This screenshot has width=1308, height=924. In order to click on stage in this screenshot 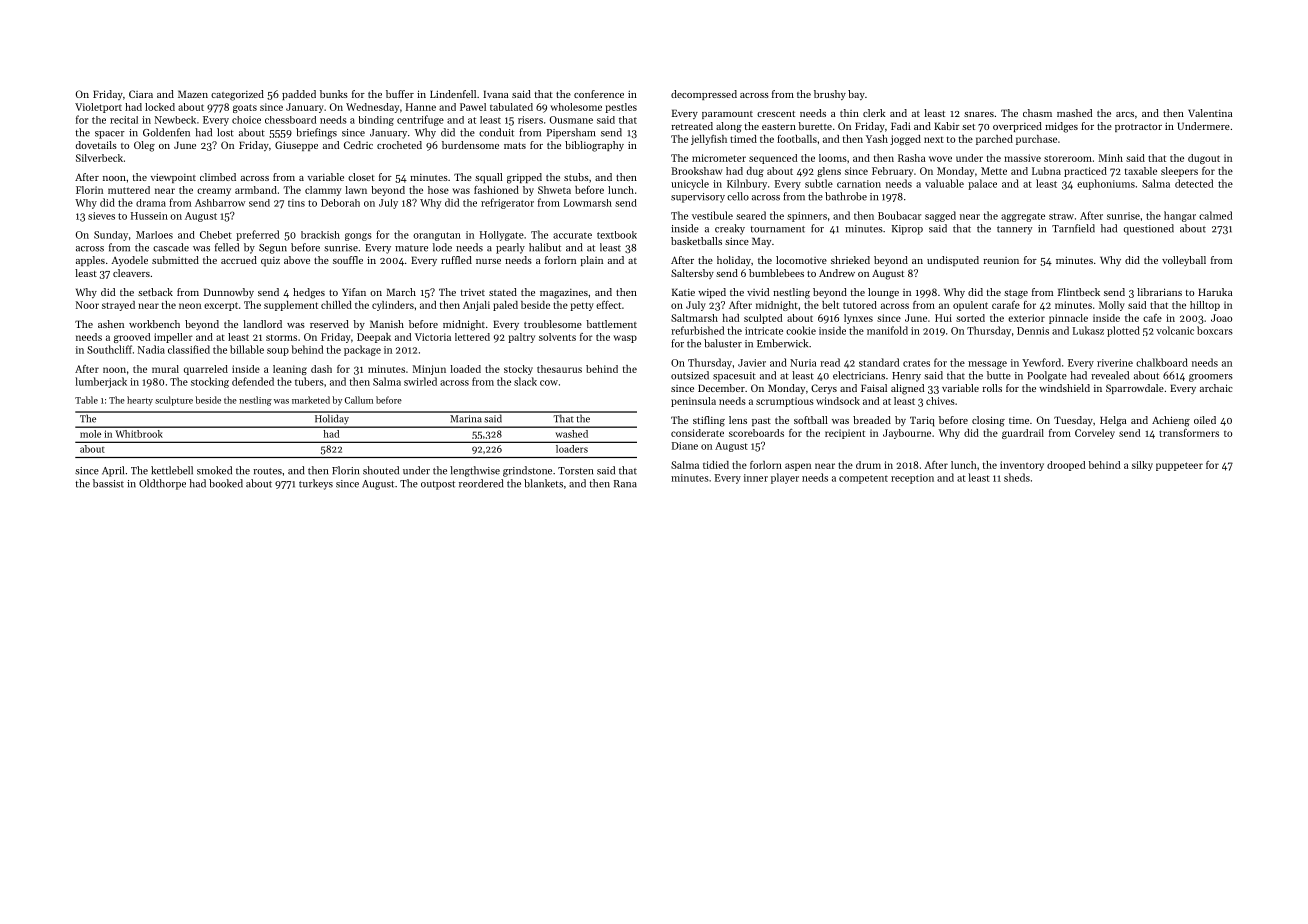, I will do `click(1016, 294)`.
